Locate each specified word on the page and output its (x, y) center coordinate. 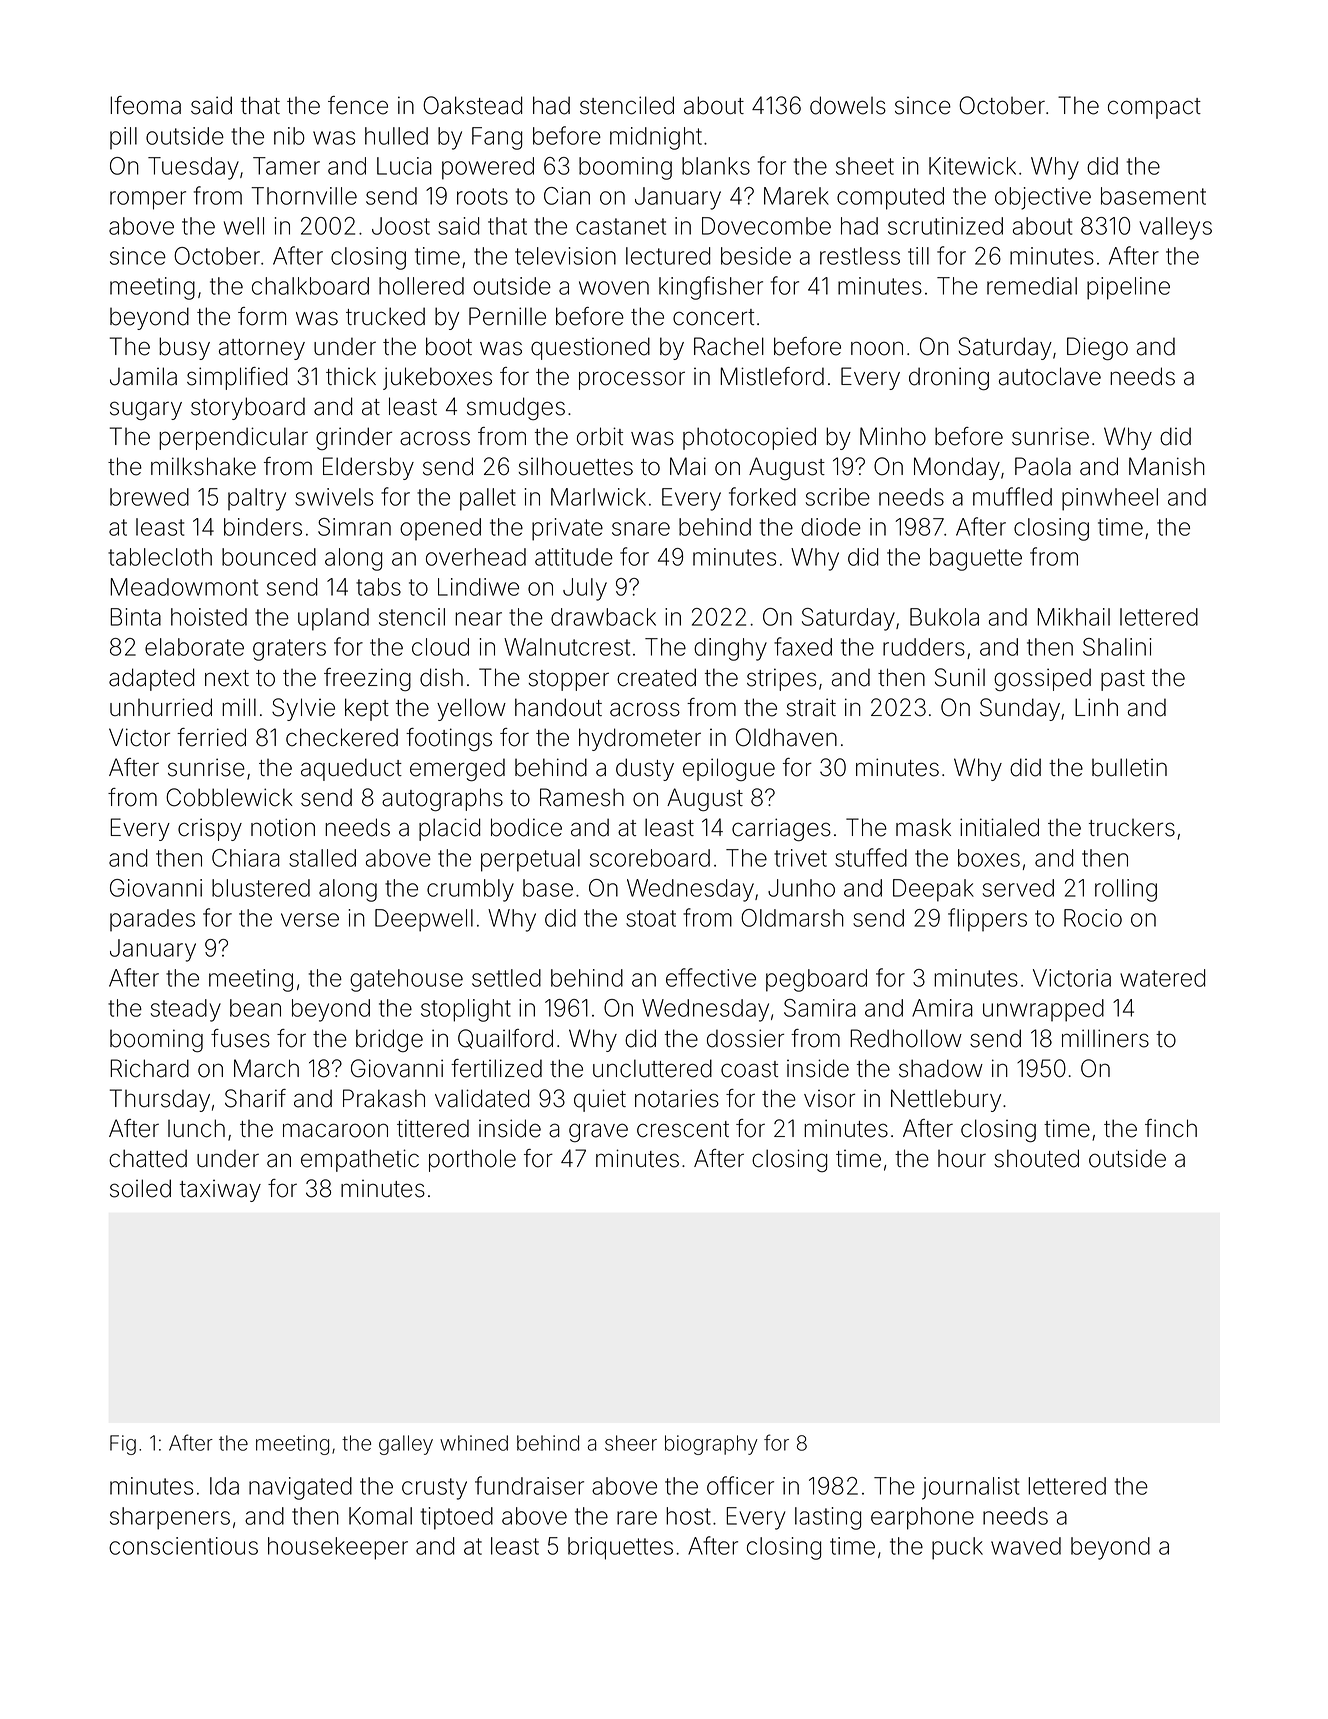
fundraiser (529, 1485)
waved (1026, 1546)
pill (123, 138)
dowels (848, 105)
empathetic (360, 1160)
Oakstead (472, 105)
